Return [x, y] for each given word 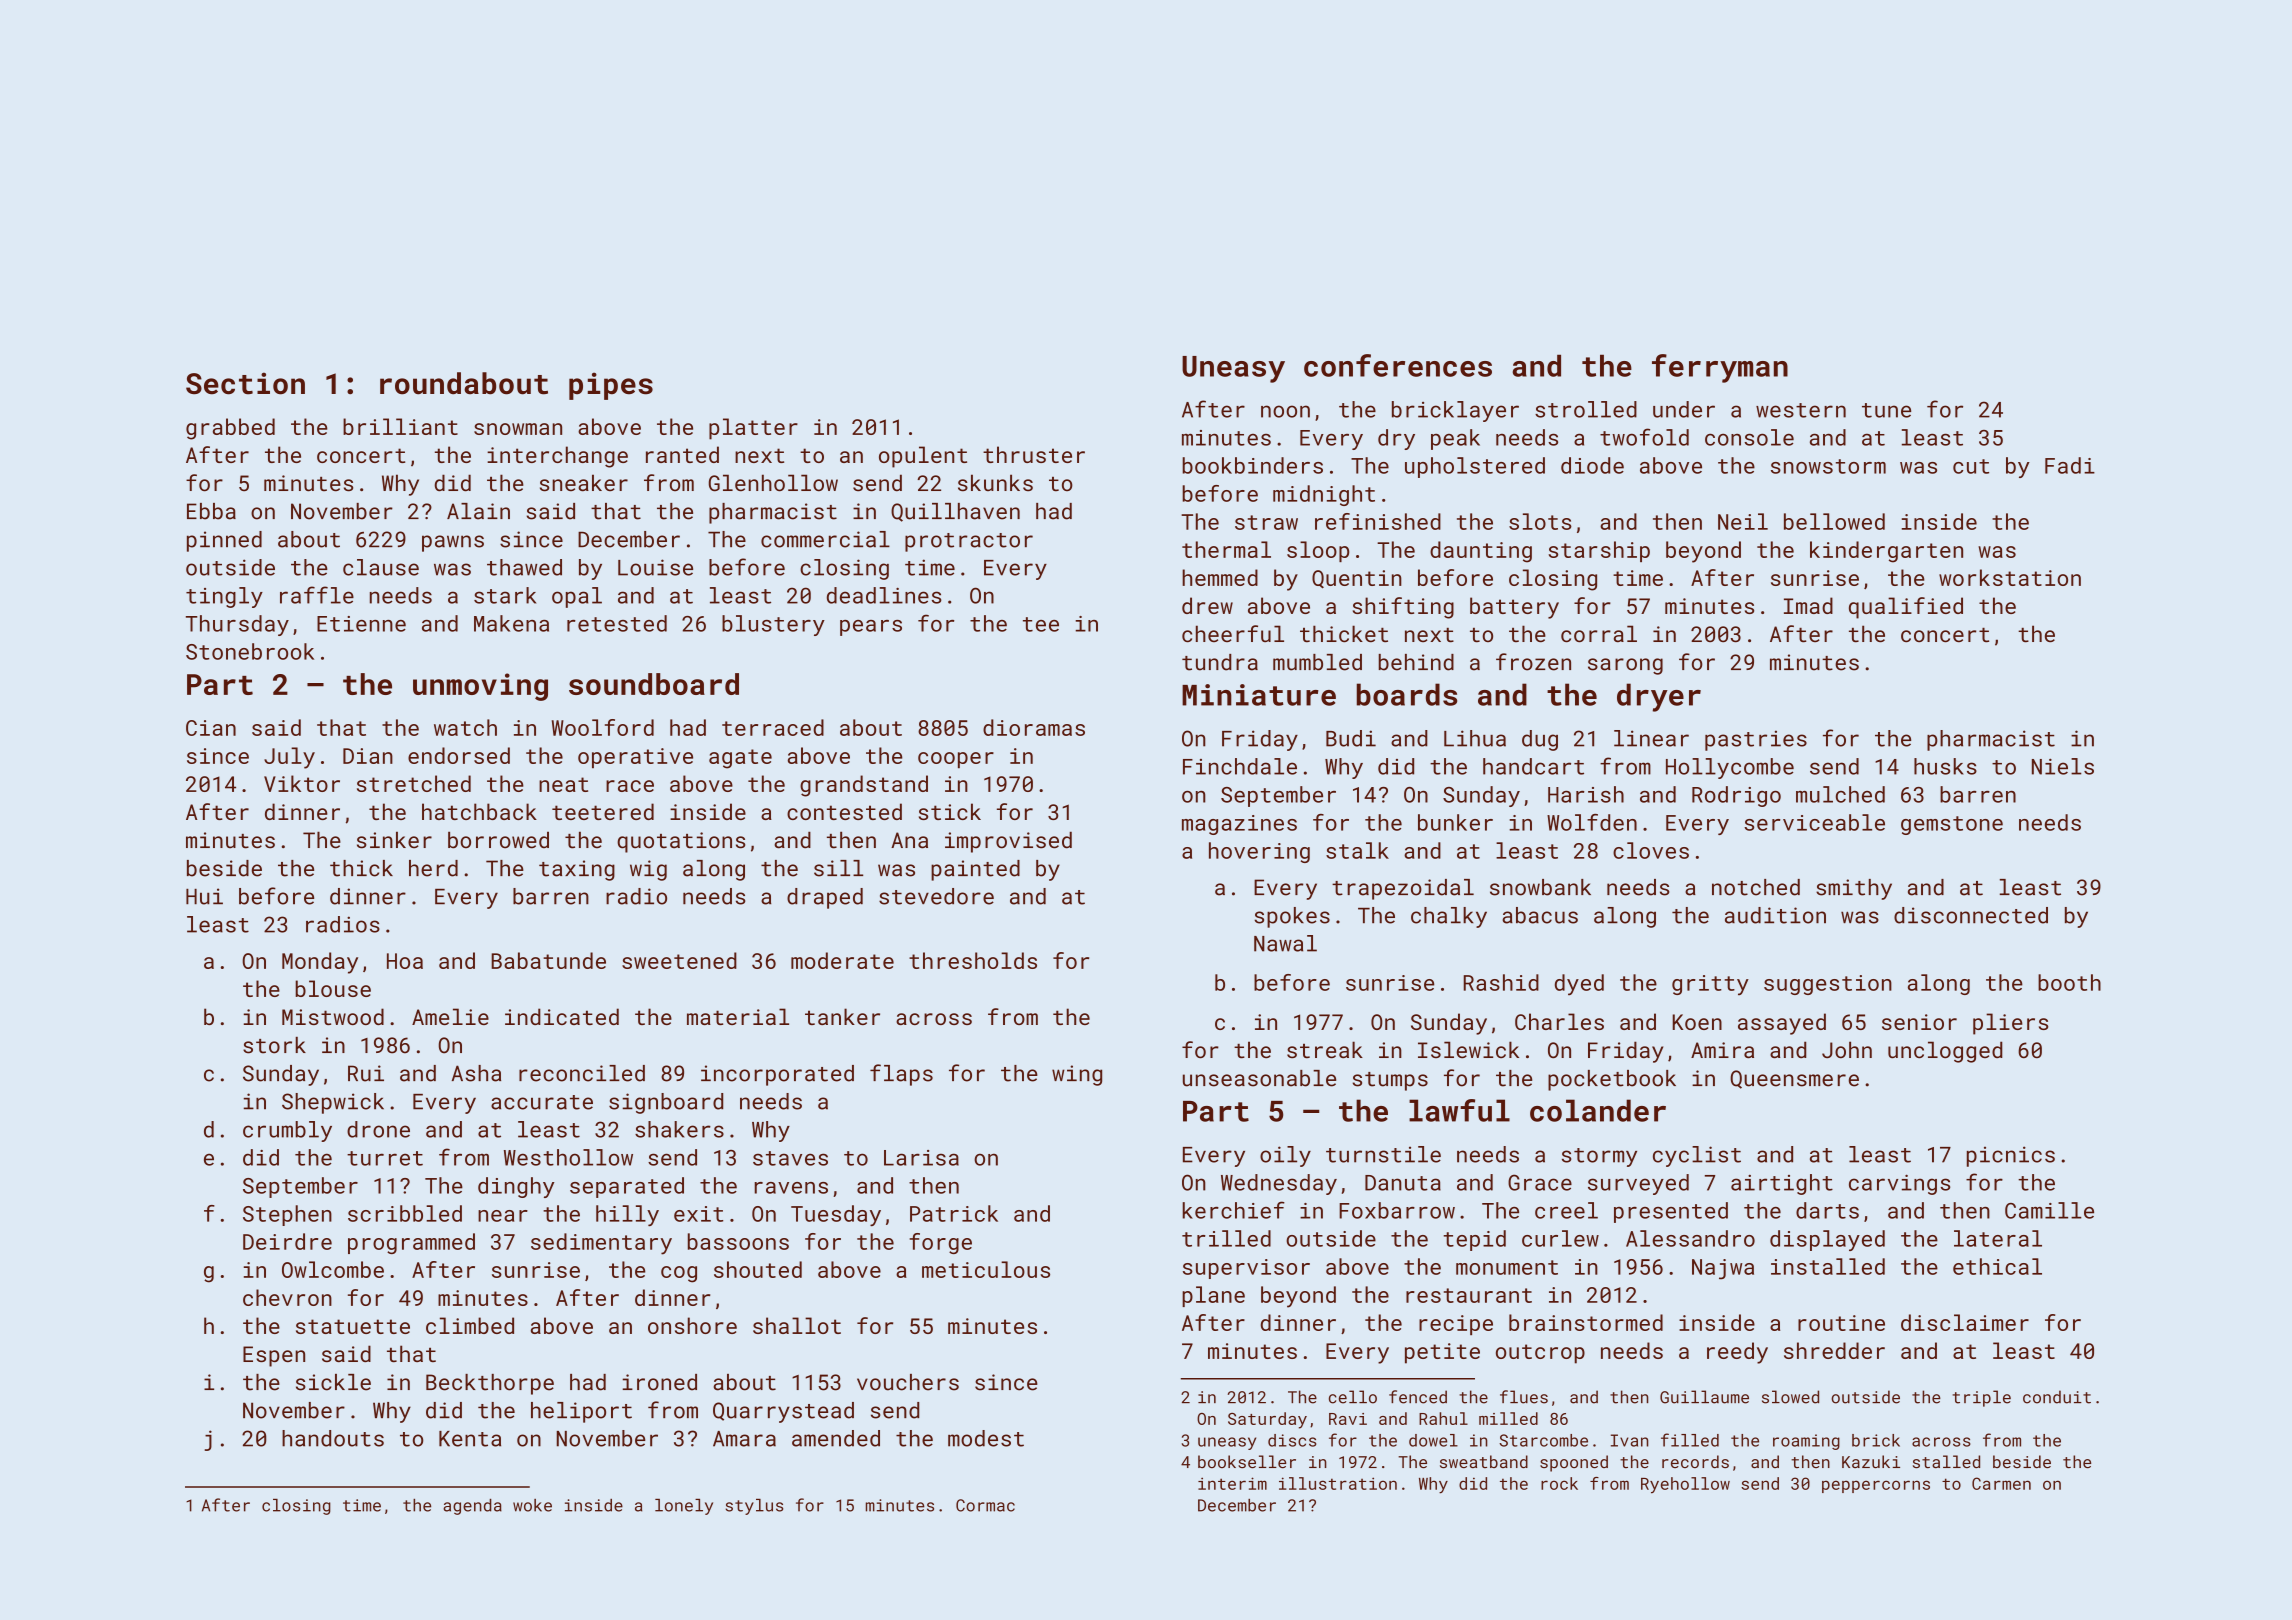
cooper [956, 760]
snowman [518, 429]
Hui [204, 896]
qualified [1906, 608]
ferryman [1720, 368]
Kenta [470, 1439]
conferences [1398, 365]
